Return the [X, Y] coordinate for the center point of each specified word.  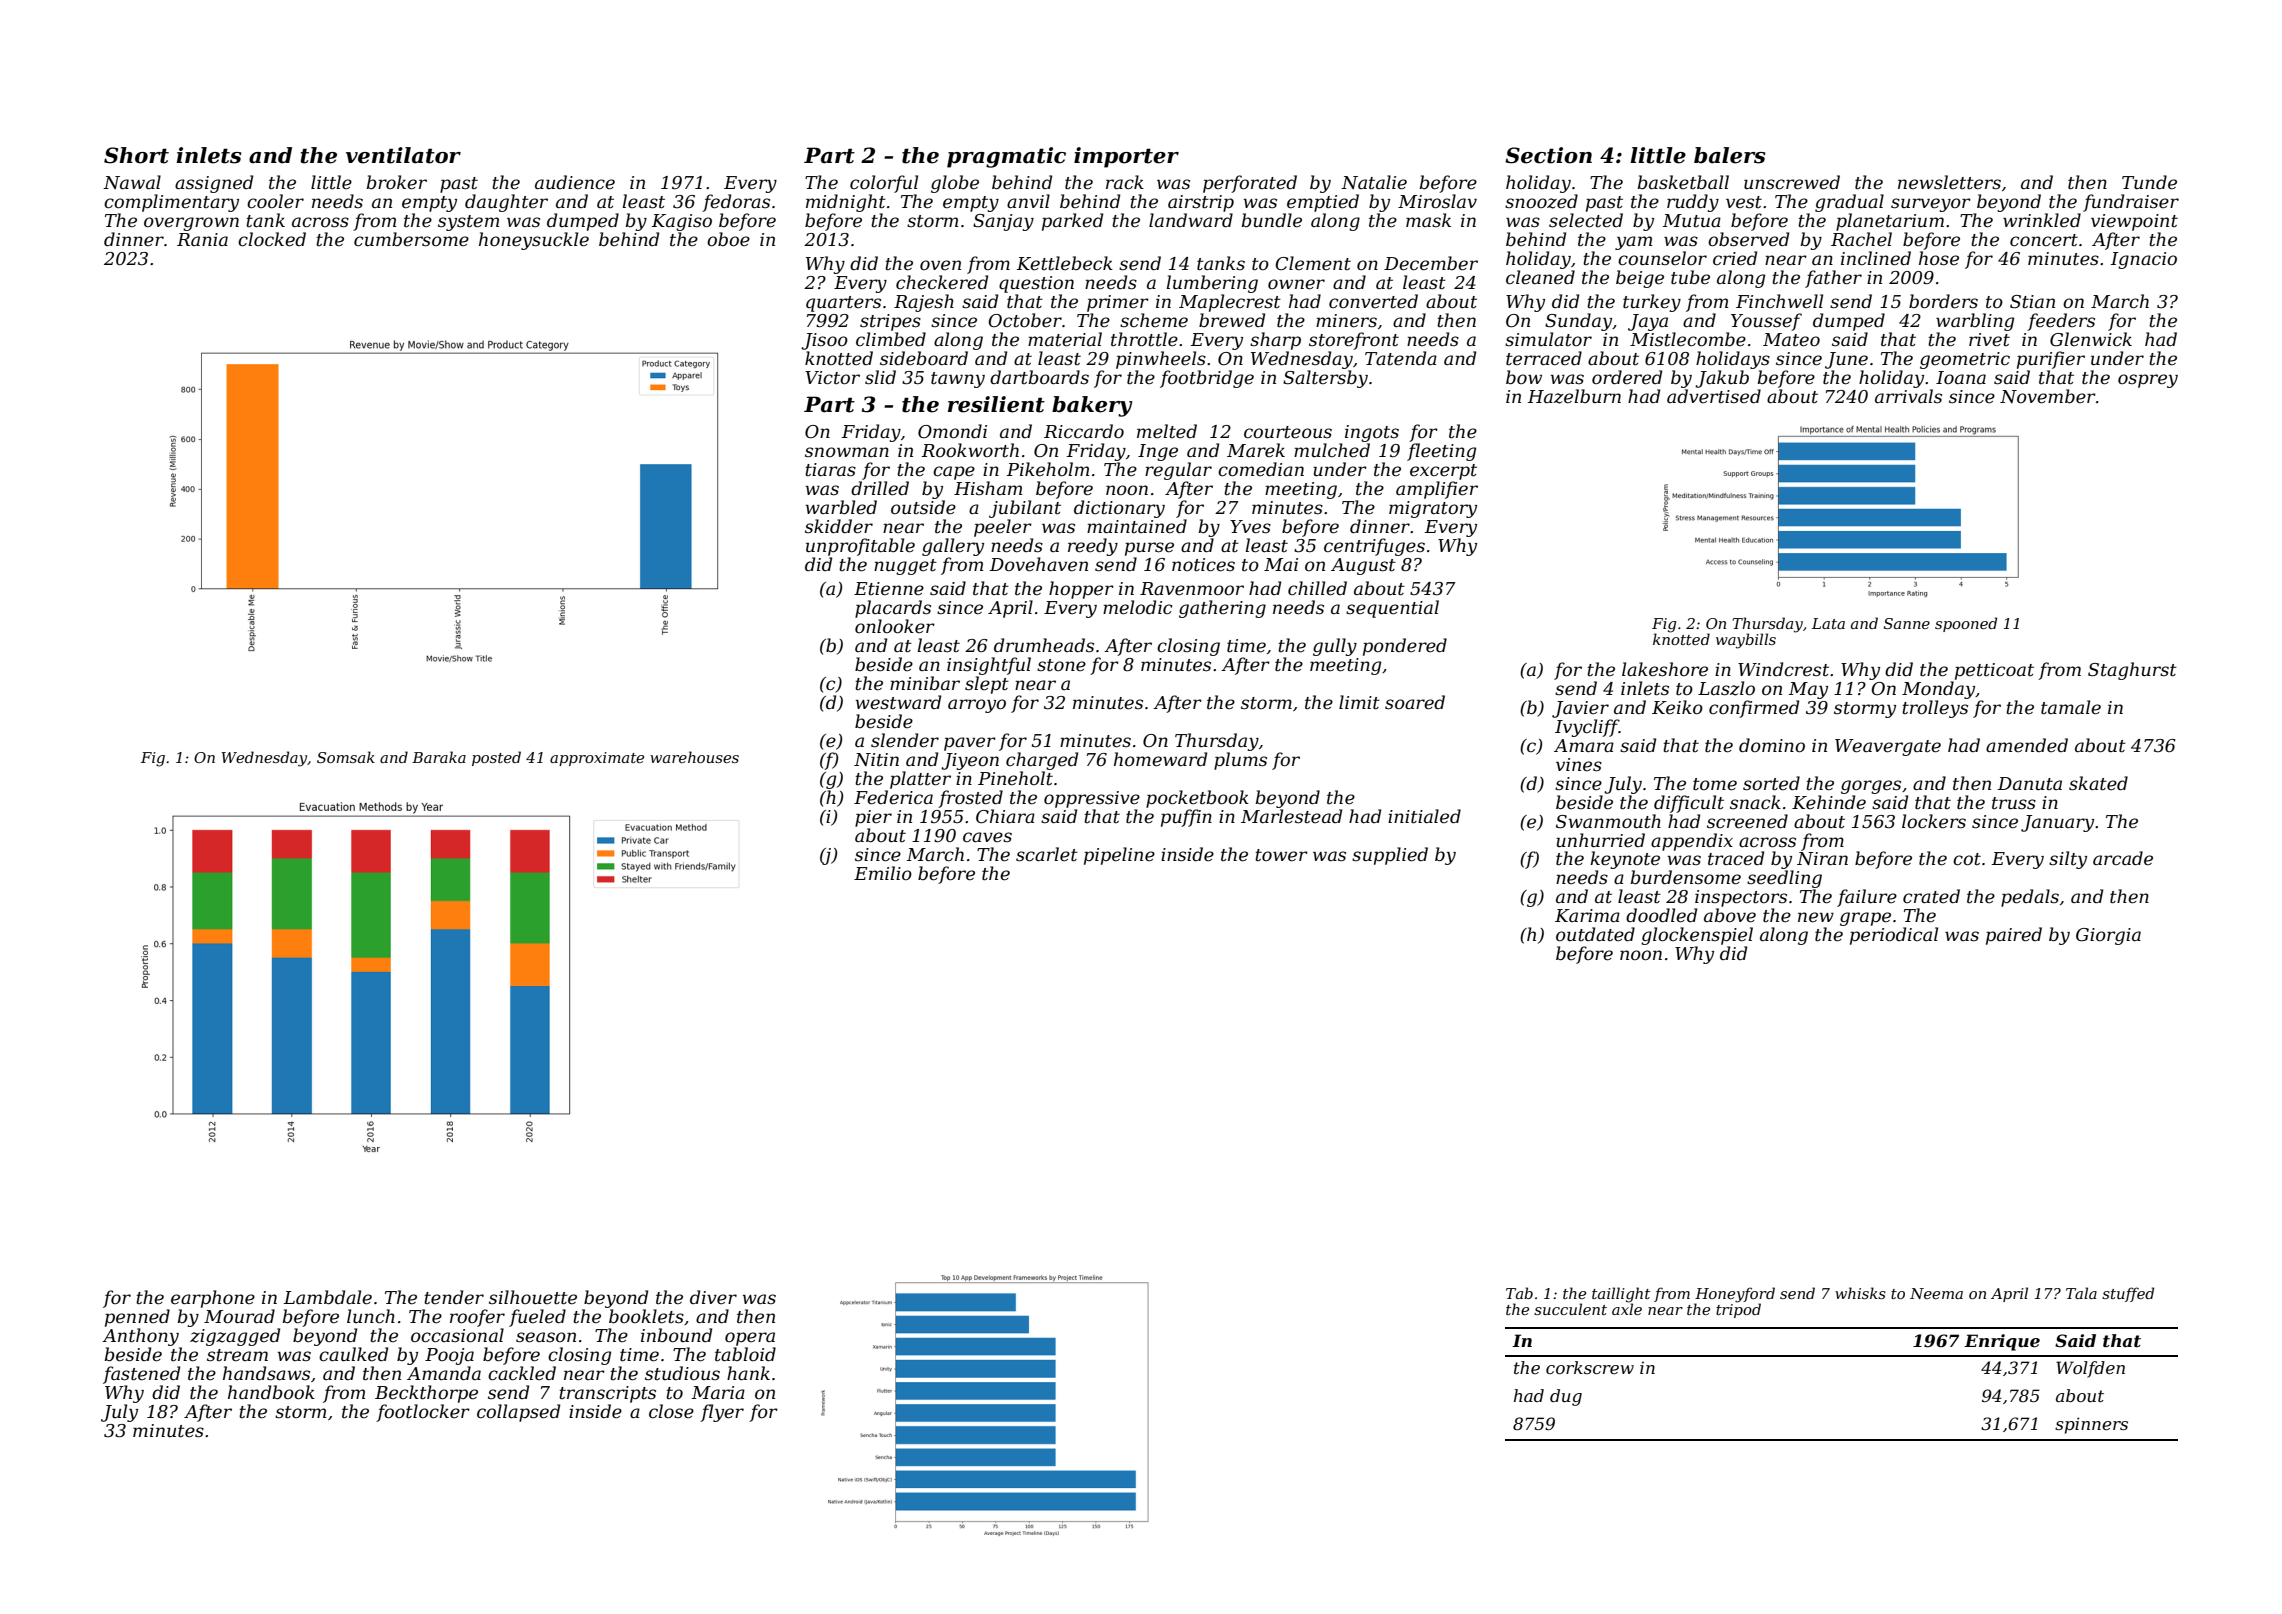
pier [873, 818]
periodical [1894, 936]
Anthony [140, 1337]
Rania [202, 239]
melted [1167, 431]
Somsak [346, 757]
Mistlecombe [1688, 339]
